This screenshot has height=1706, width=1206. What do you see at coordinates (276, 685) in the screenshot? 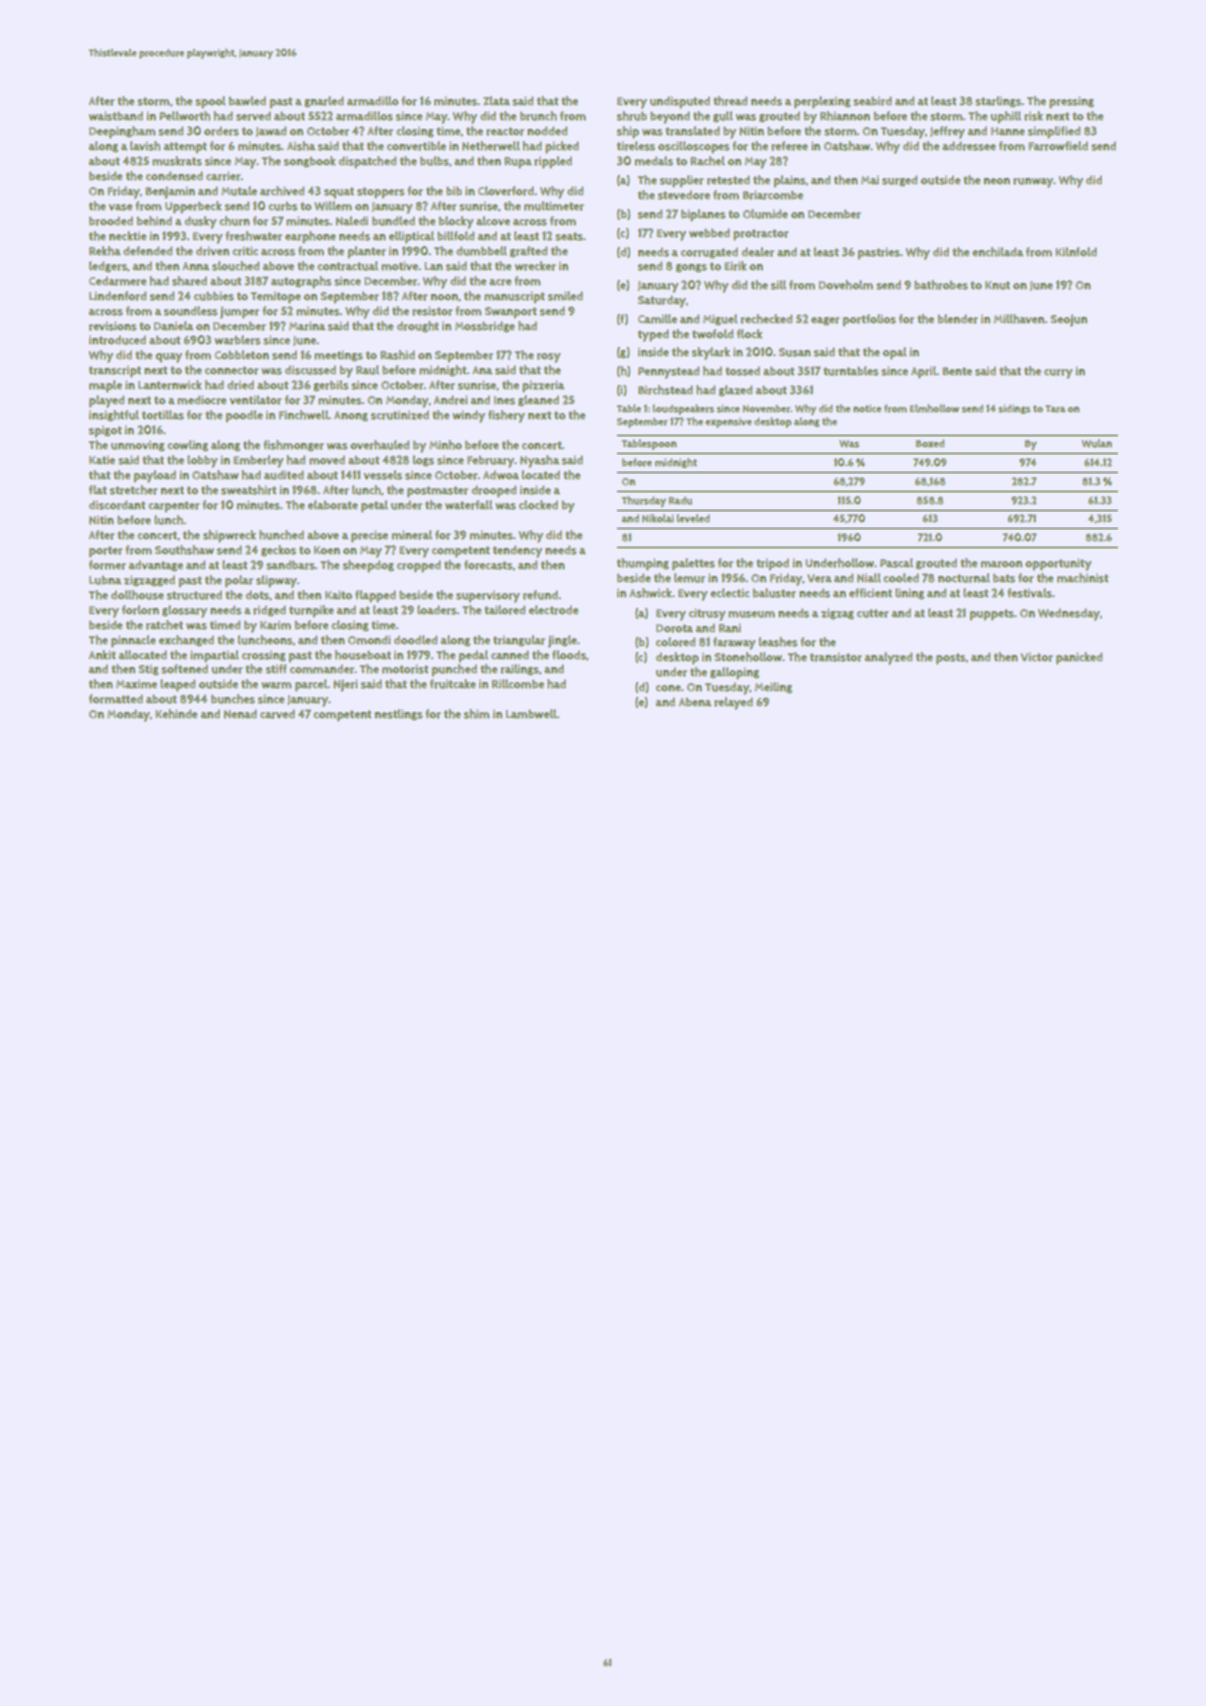
I see `warm` at bounding box center [276, 685].
